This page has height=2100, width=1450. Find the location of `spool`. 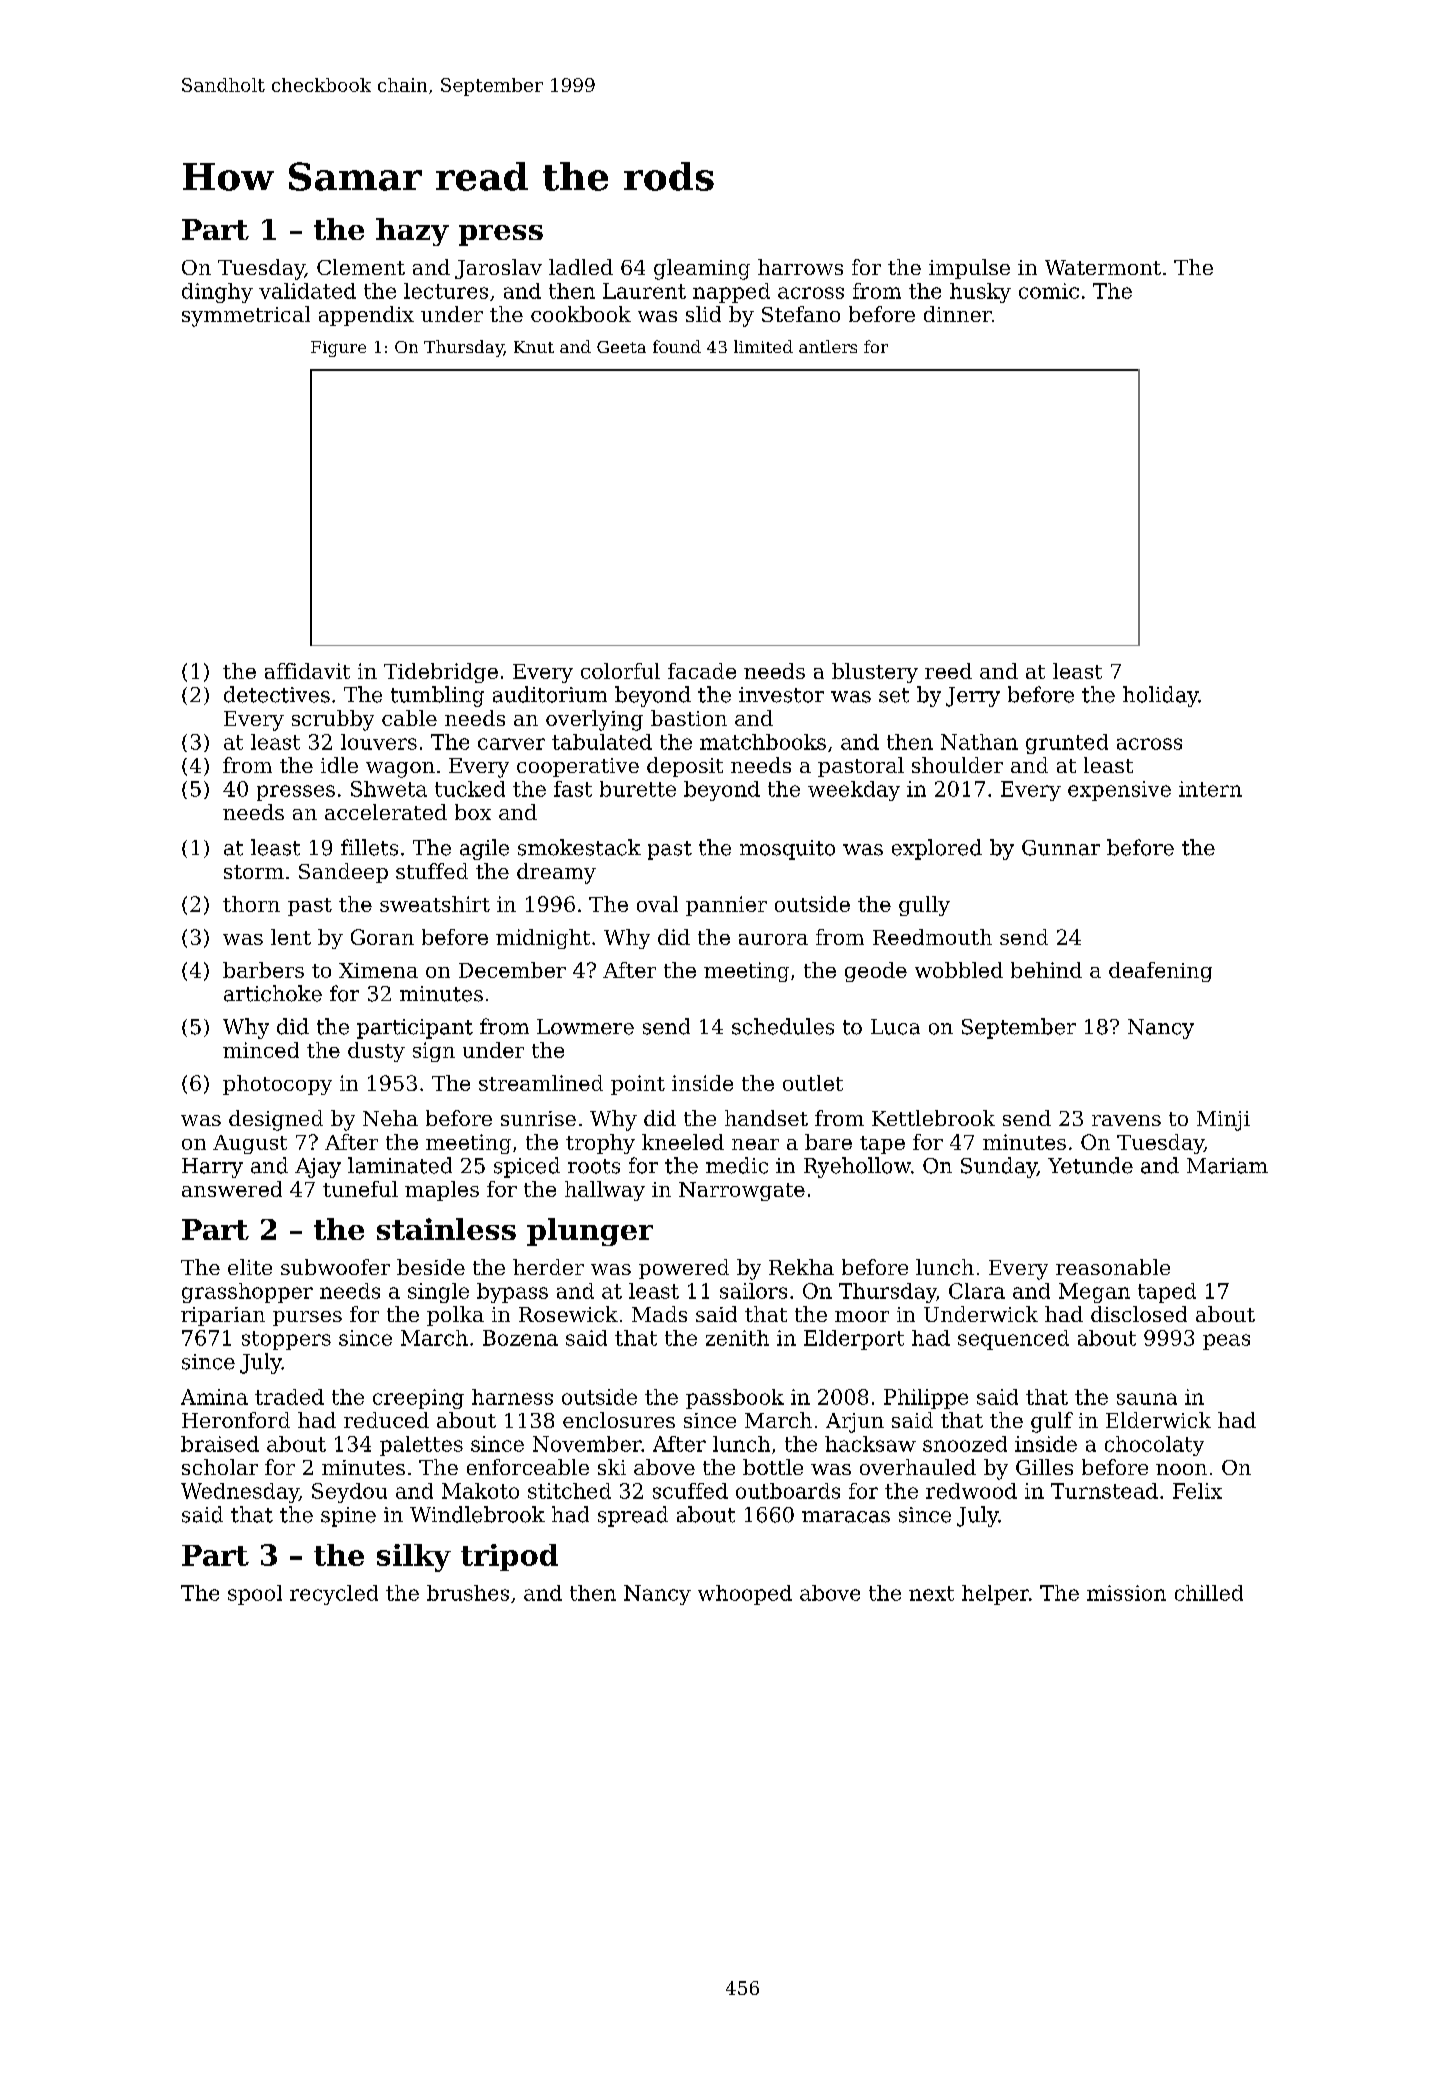

spool is located at coordinates (255, 1595).
